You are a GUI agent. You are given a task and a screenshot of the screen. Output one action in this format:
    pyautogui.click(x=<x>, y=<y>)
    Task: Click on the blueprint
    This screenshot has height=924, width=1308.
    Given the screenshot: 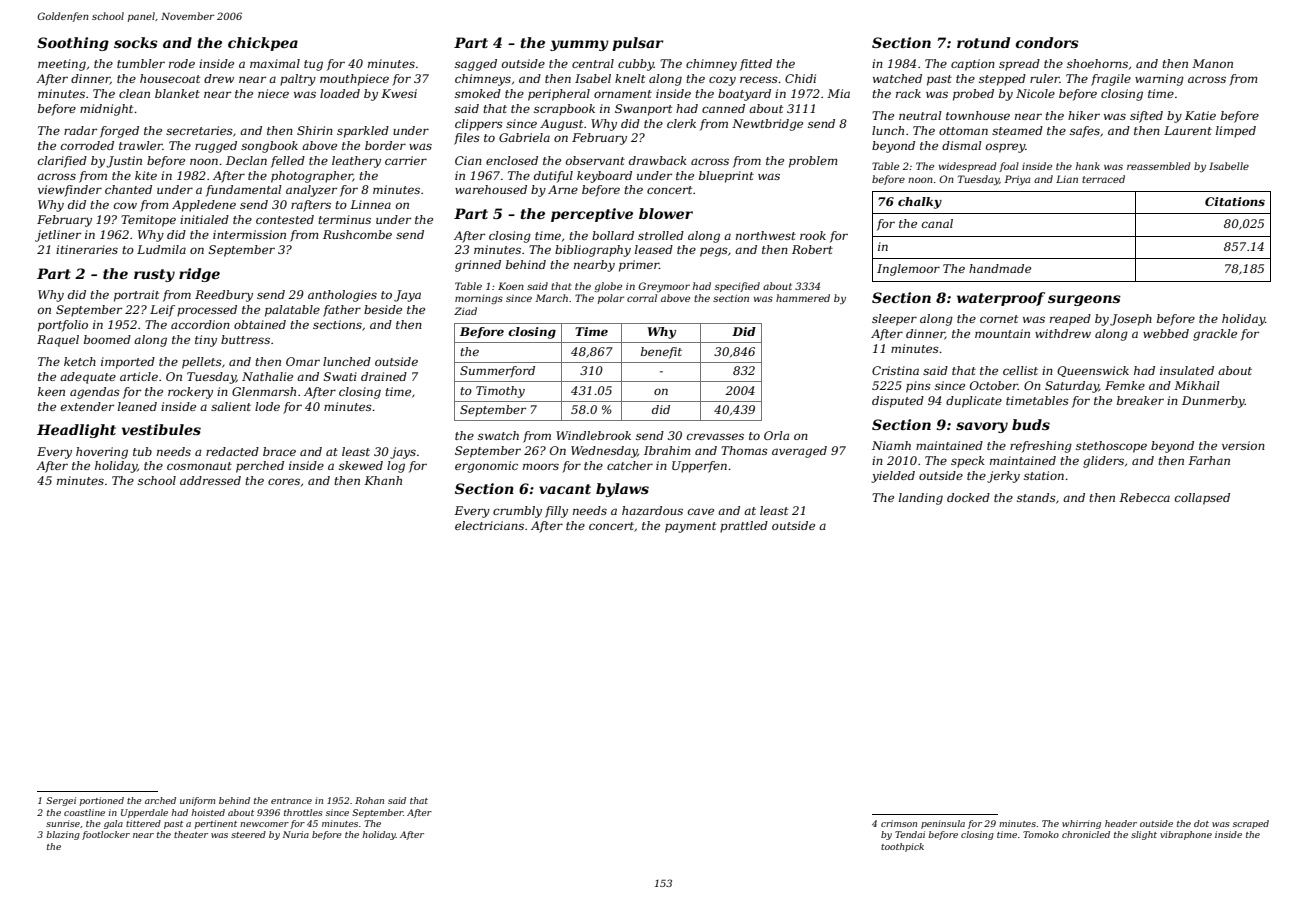 What is the action you would take?
    pyautogui.click(x=726, y=177)
